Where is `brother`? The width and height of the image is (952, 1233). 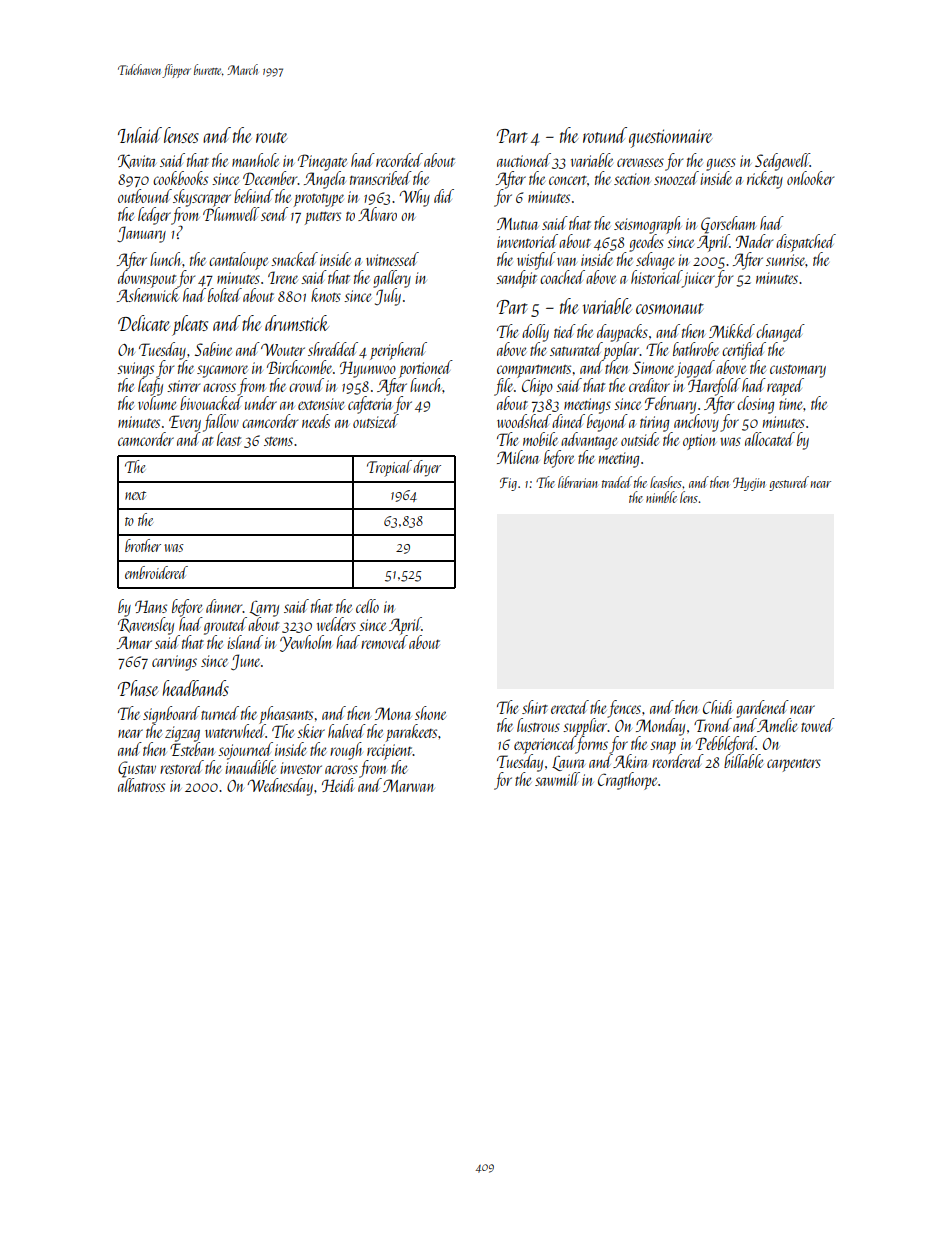
brother is located at coordinates (143, 545).
